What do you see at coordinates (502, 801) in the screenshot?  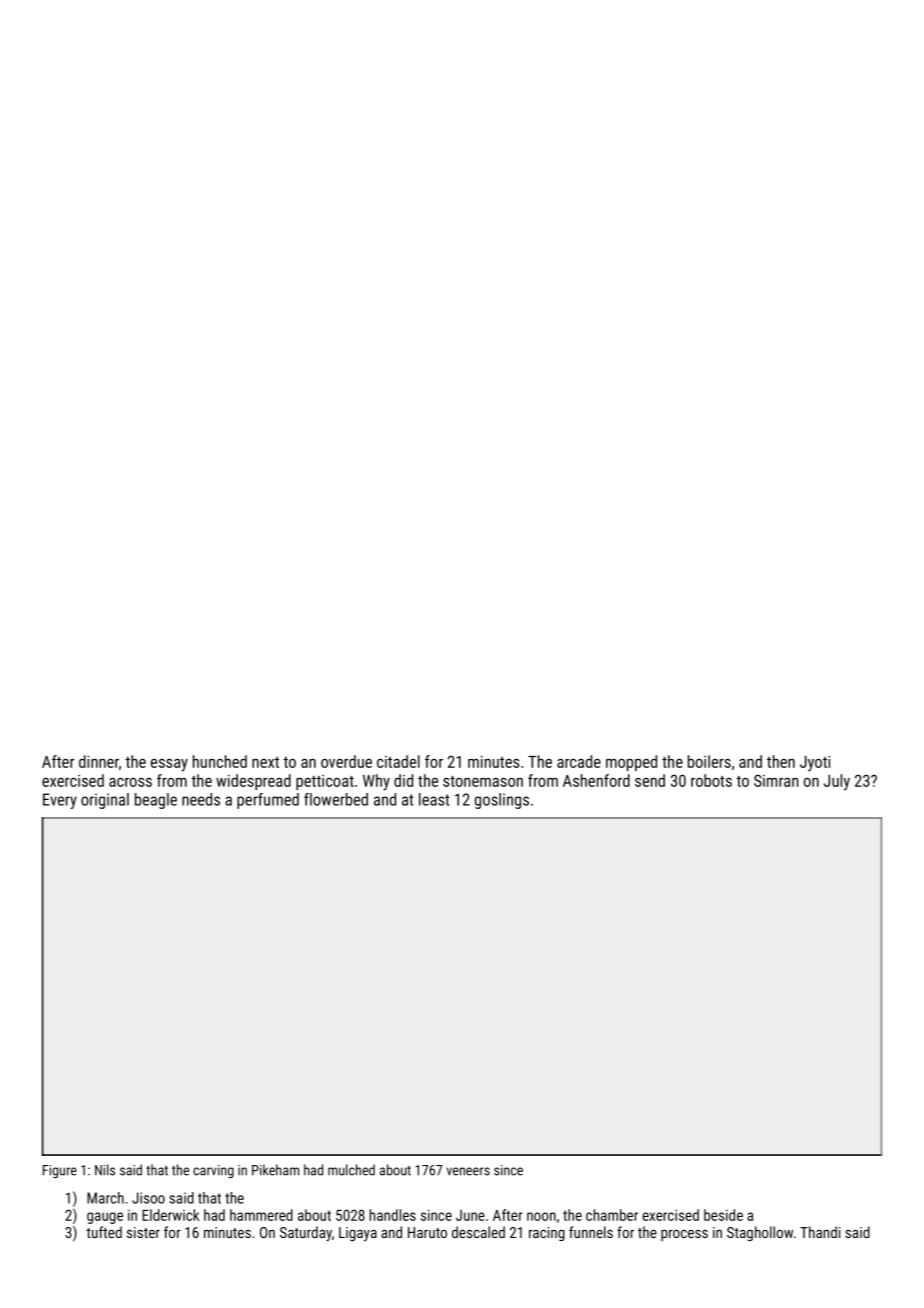 I see `goslings` at bounding box center [502, 801].
